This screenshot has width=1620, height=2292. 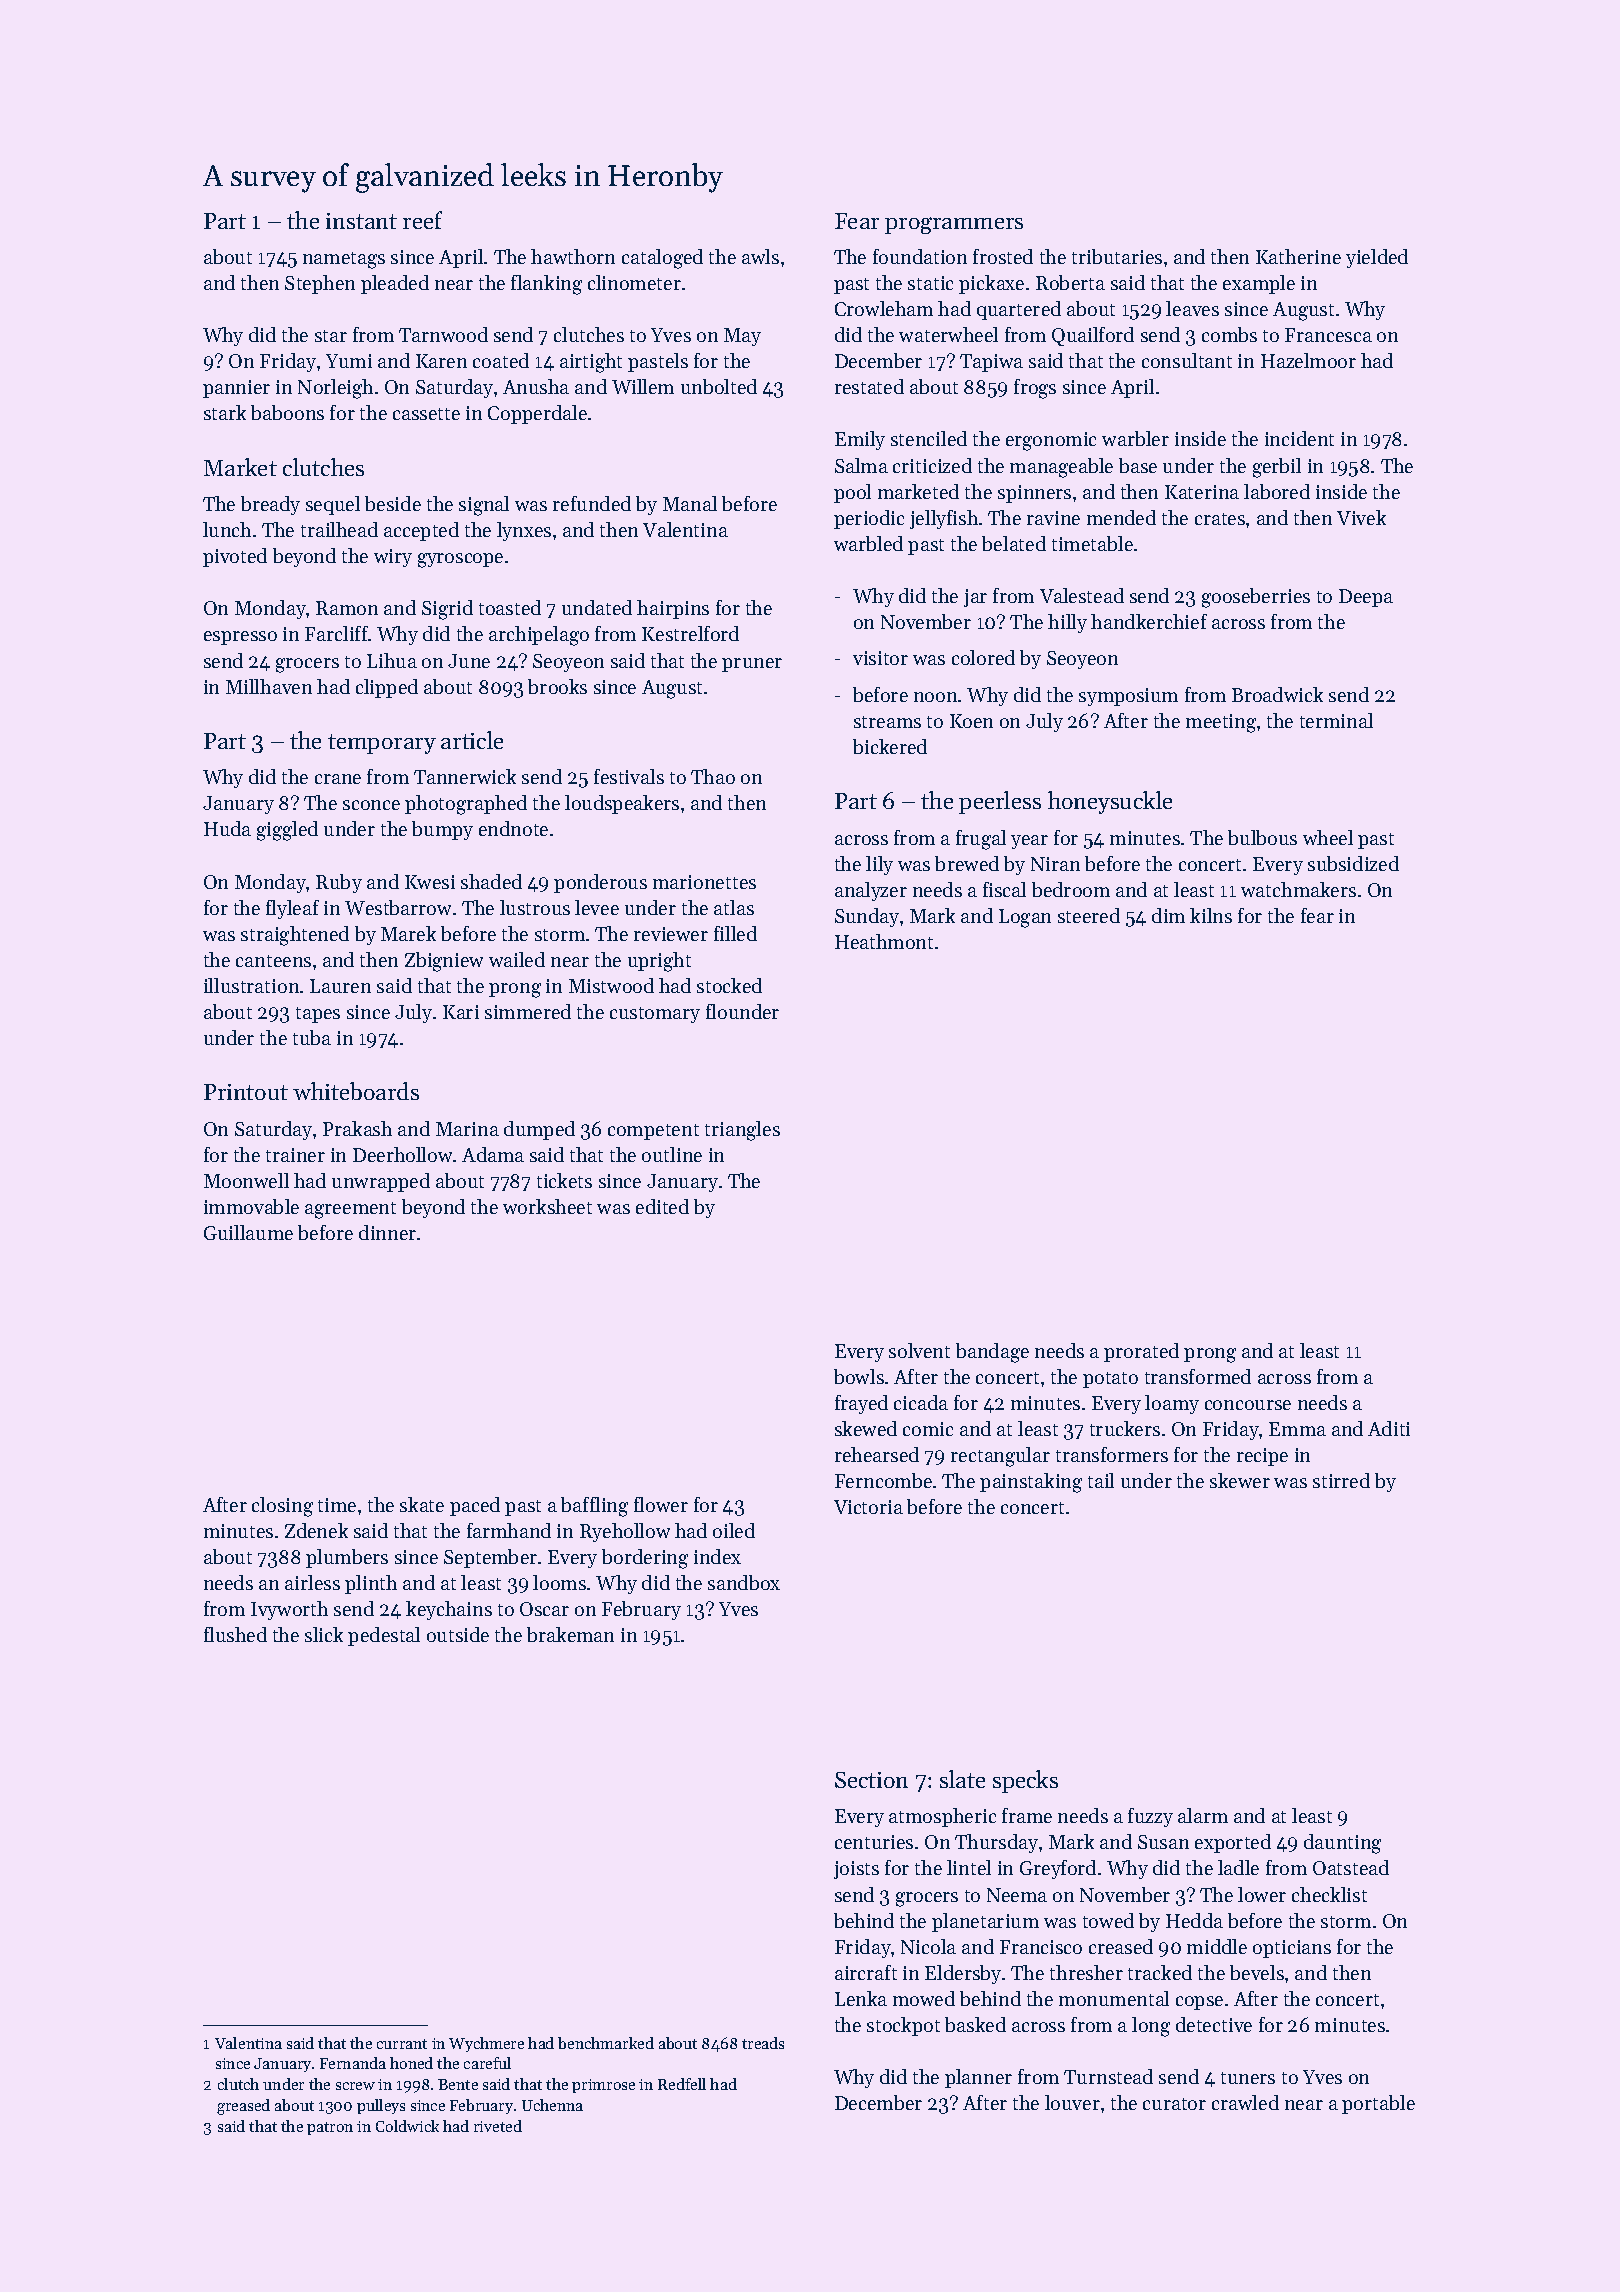 I want to click on bowls, so click(x=859, y=1376).
